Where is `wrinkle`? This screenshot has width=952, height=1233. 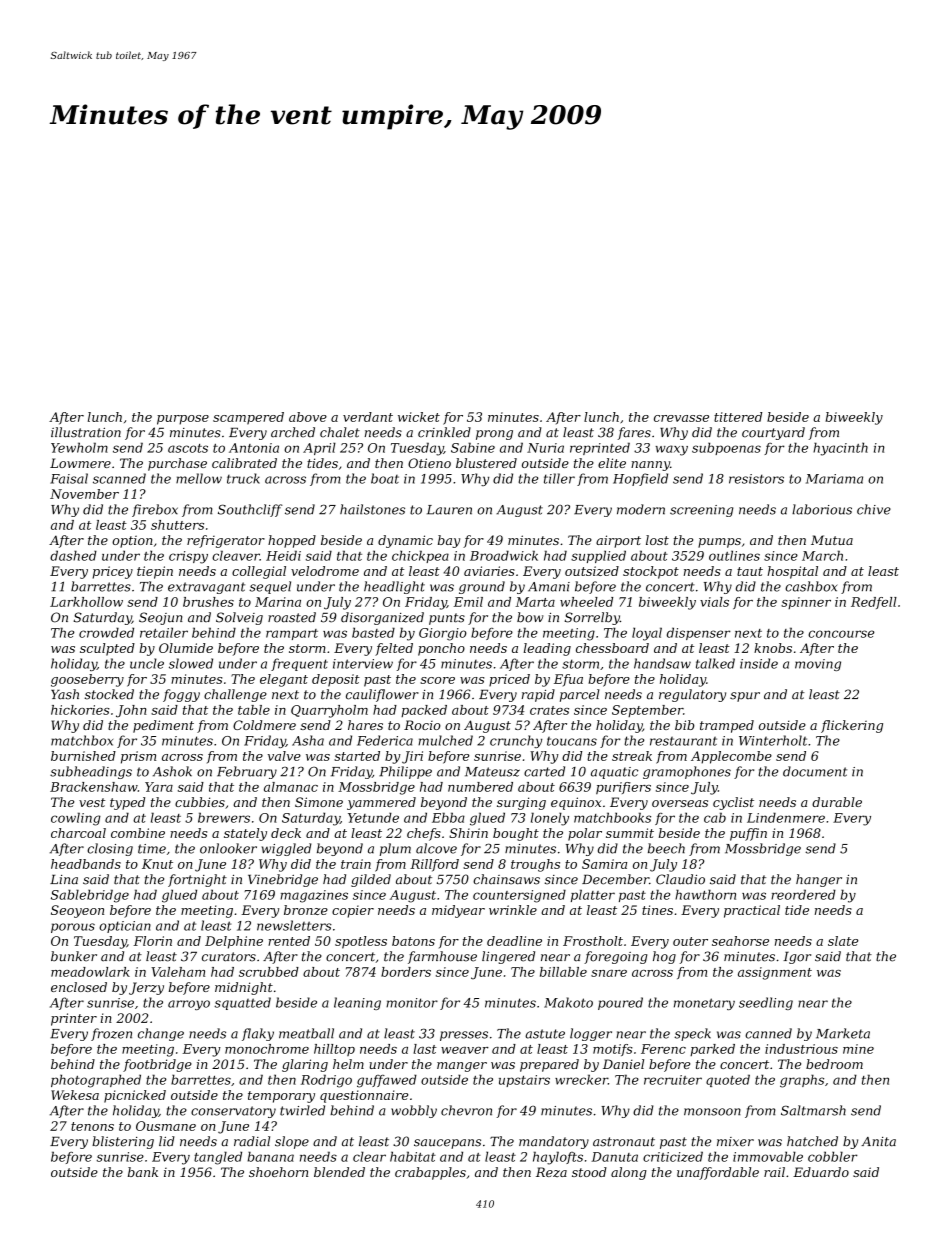
wrinkle is located at coordinates (513, 910).
